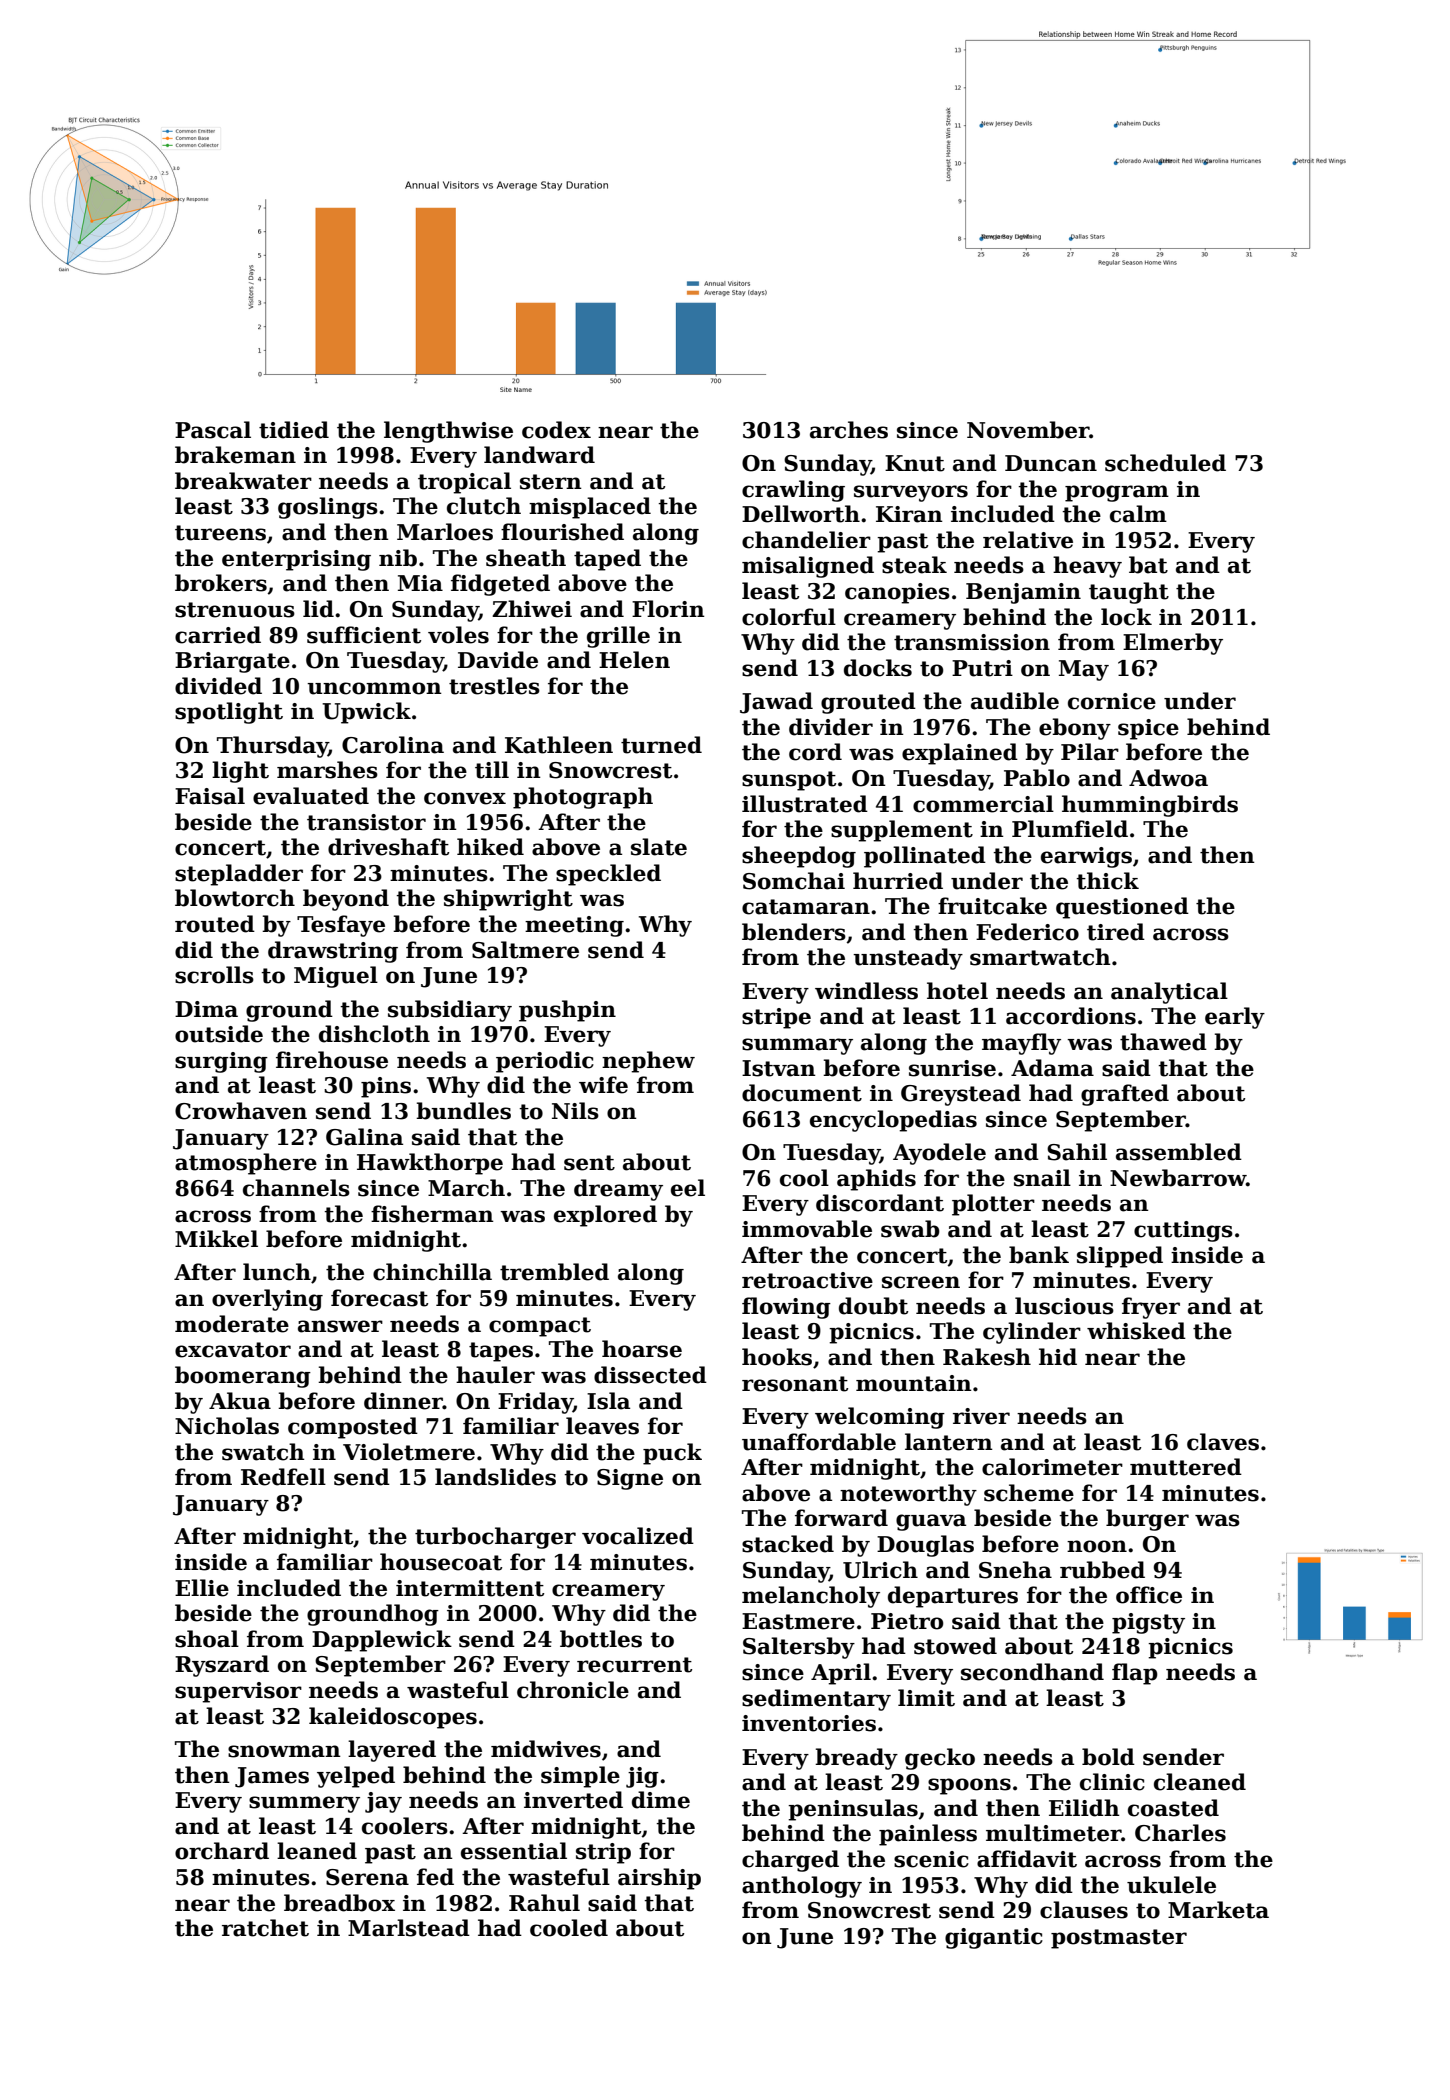 This document has width=1450, height=2100. Describe the element at coordinates (294, 430) in the document. I see `tidied` at that location.
